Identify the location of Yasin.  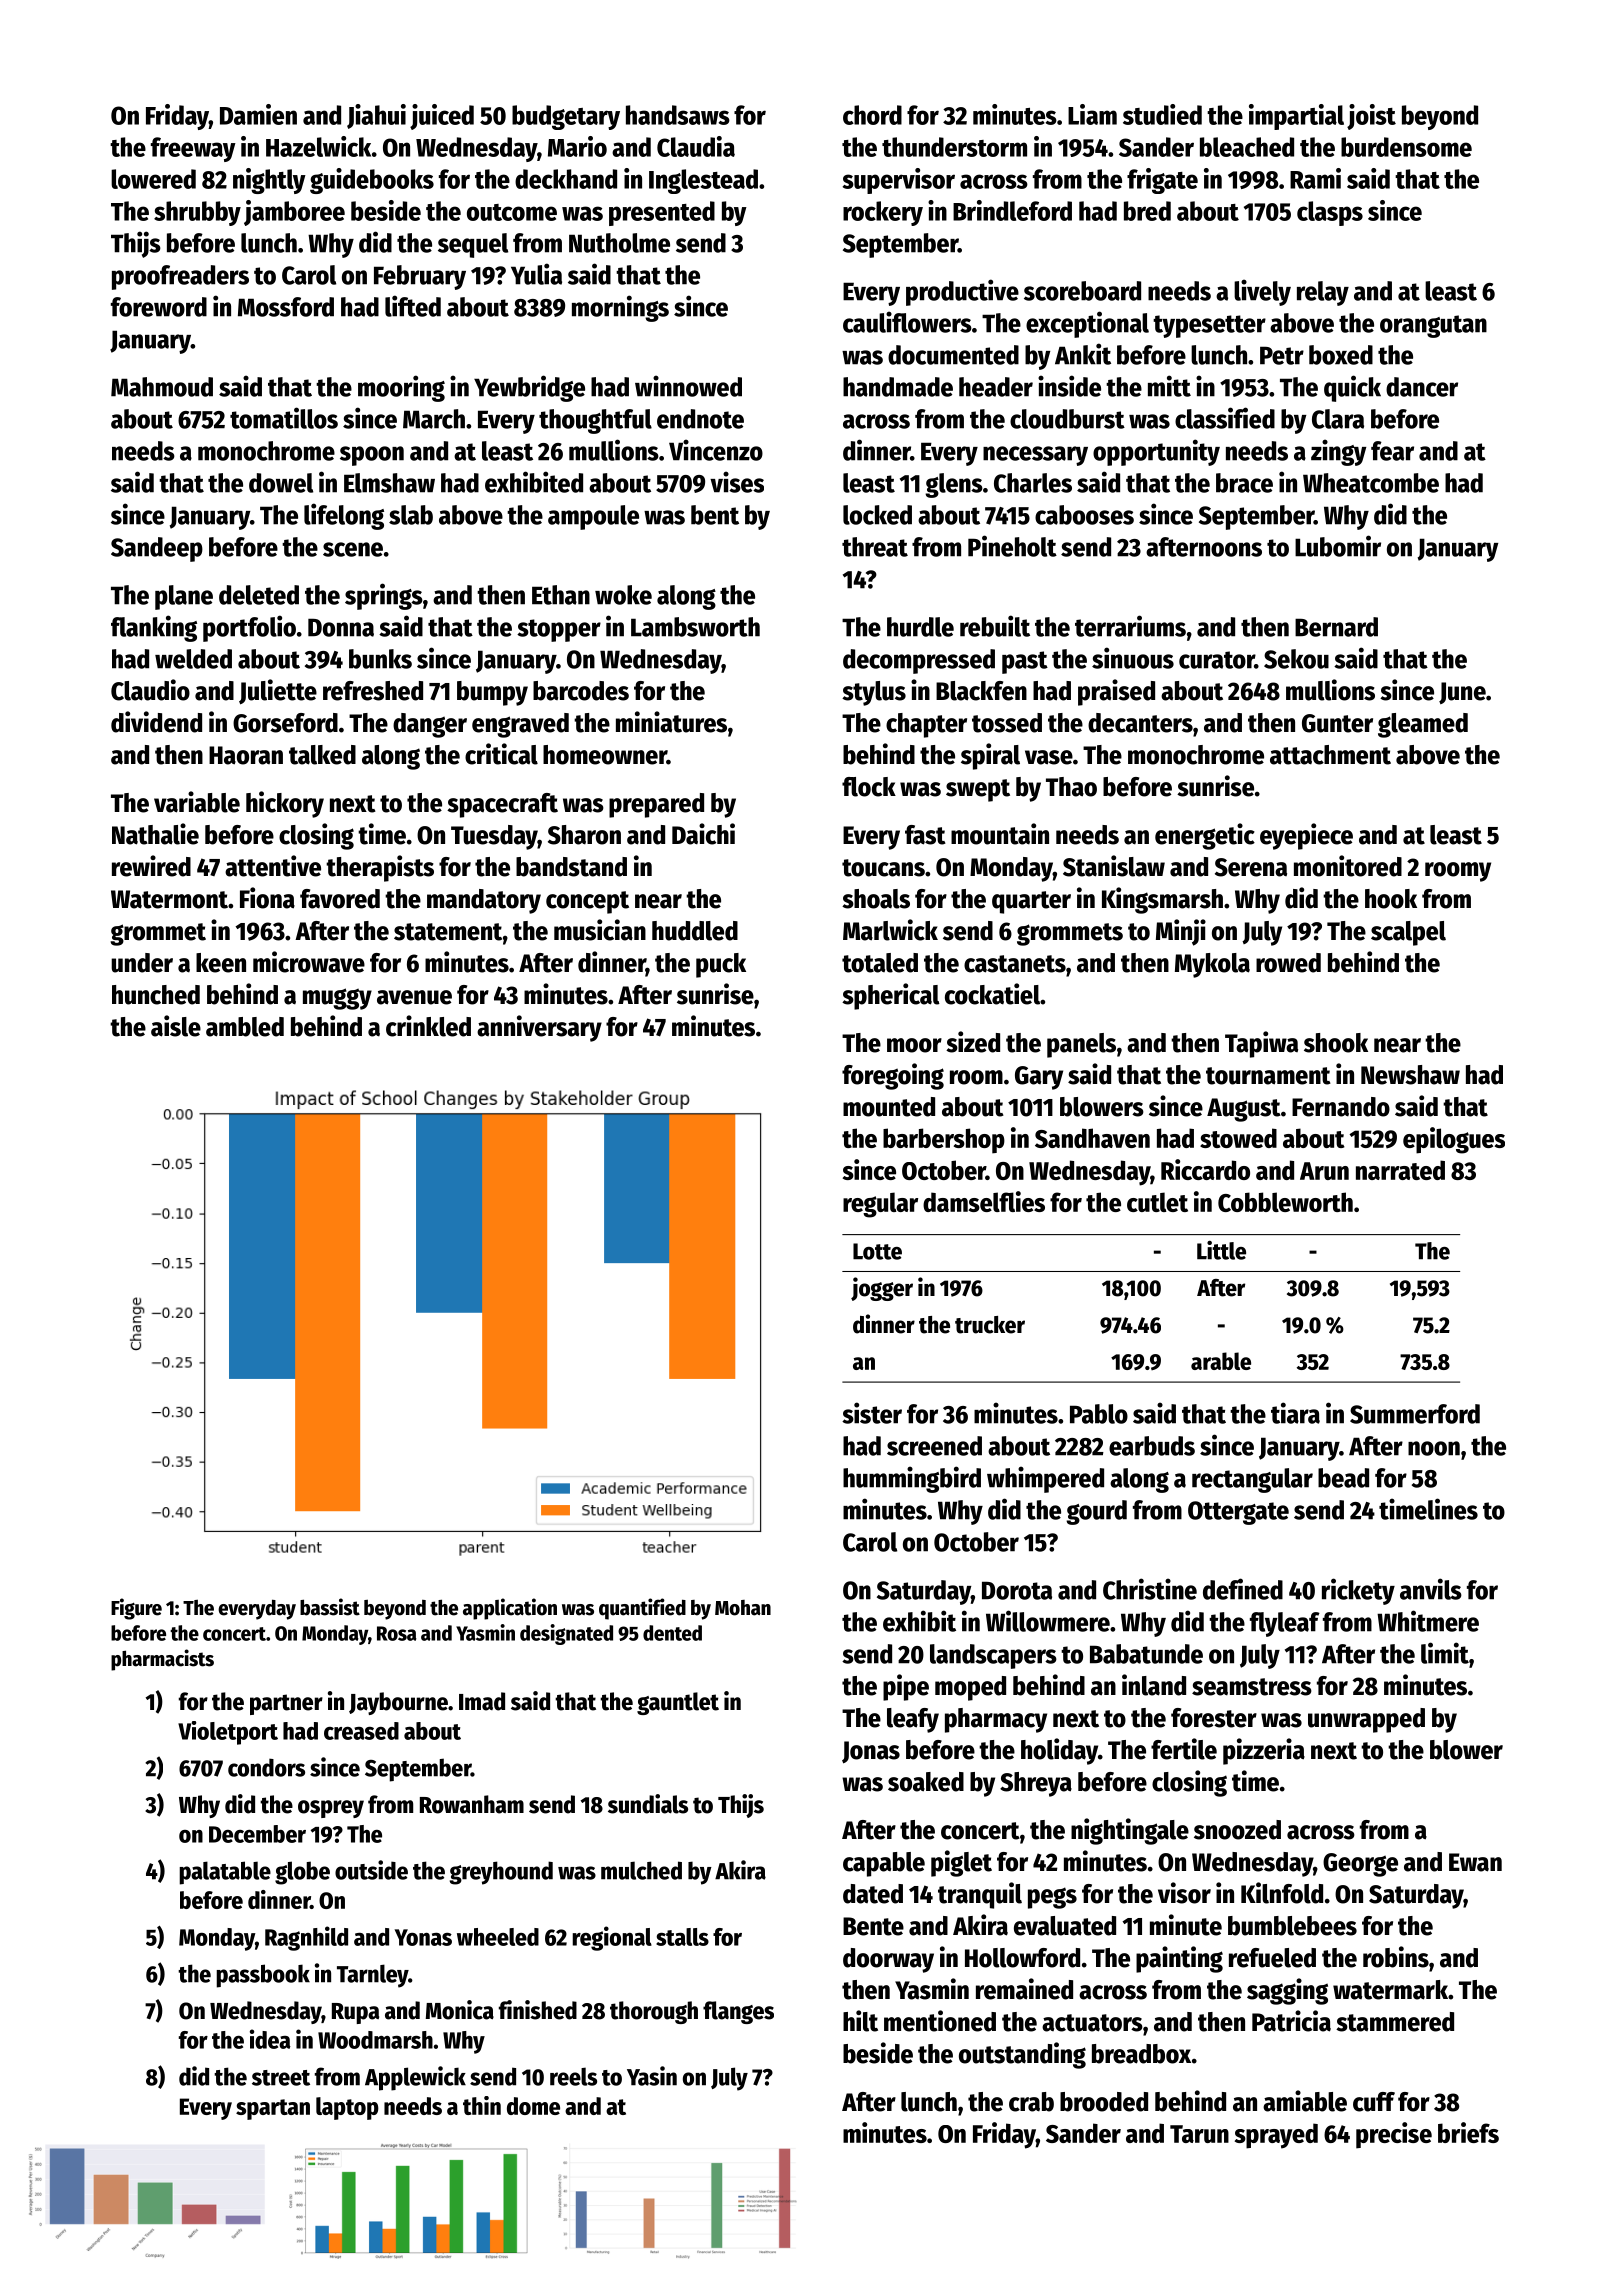
(652, 2076).
